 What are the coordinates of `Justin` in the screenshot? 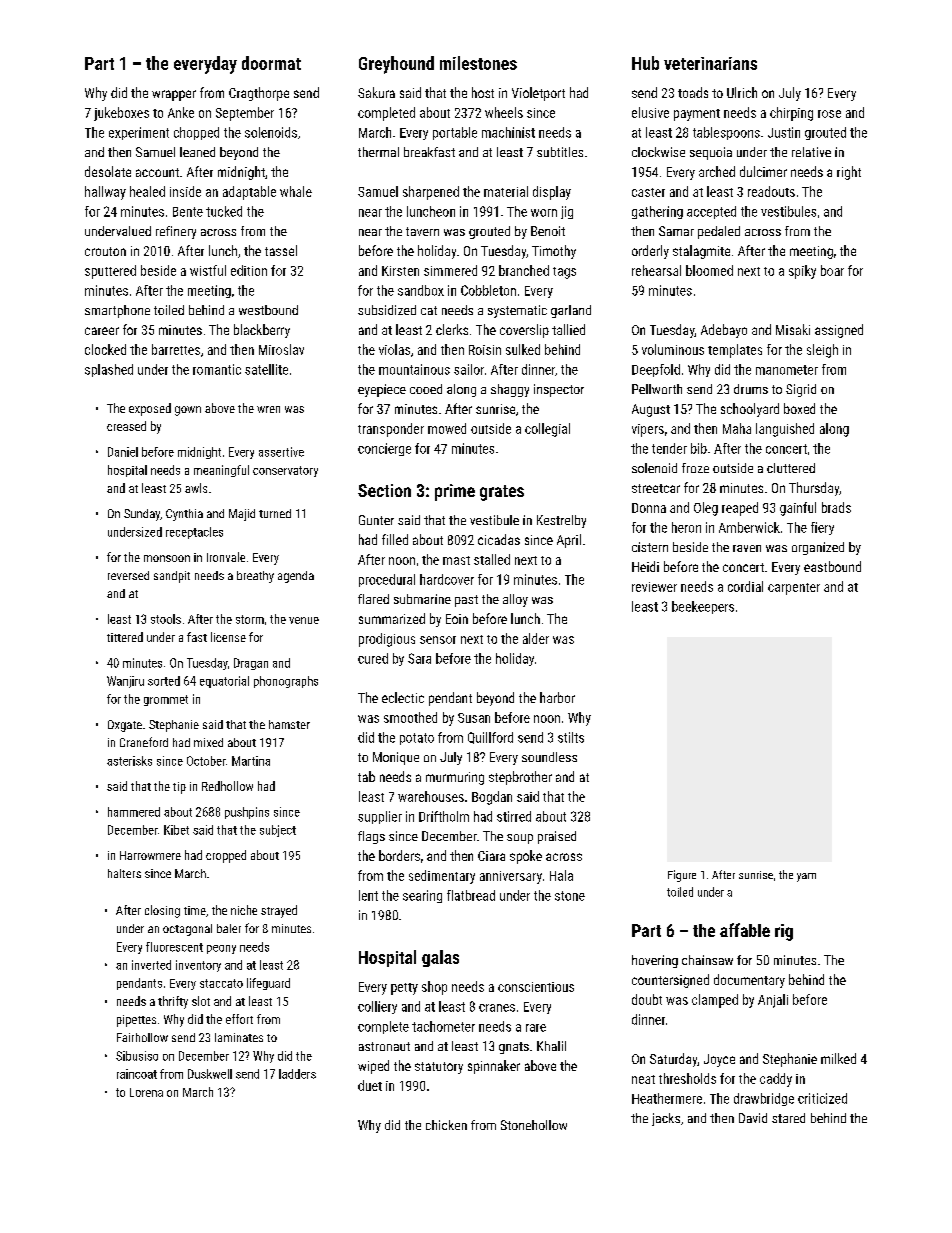 It's located at (784, 132).
